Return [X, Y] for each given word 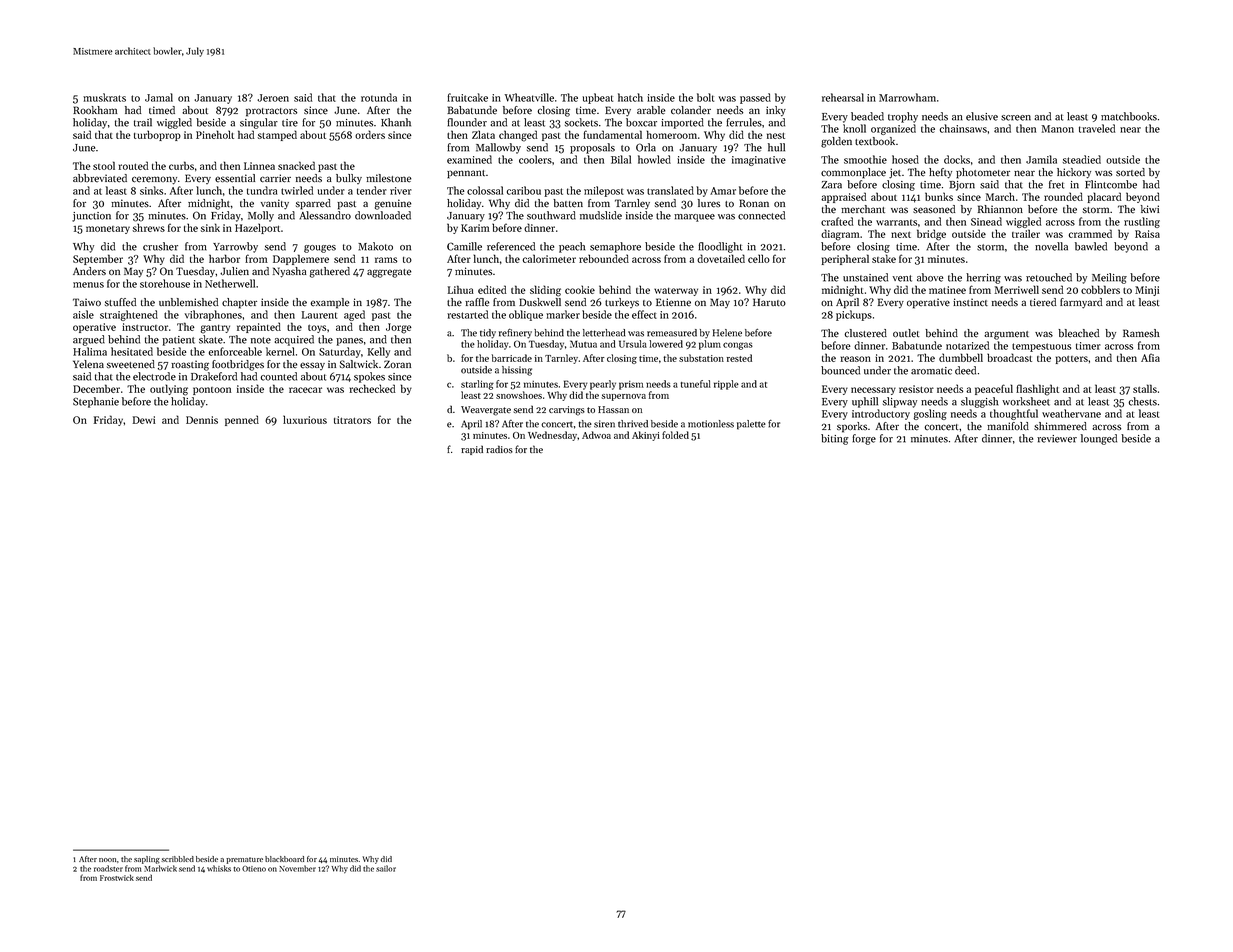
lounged [1099, 439]
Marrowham [907, 97]
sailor [386, 868]
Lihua [461, 289]
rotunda [379, 97]
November [297, 868]
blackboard [284, 859]
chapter [239, 303]
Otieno [254, 869]
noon [107, 860]
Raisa [1147, 234]
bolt [705, 97]
